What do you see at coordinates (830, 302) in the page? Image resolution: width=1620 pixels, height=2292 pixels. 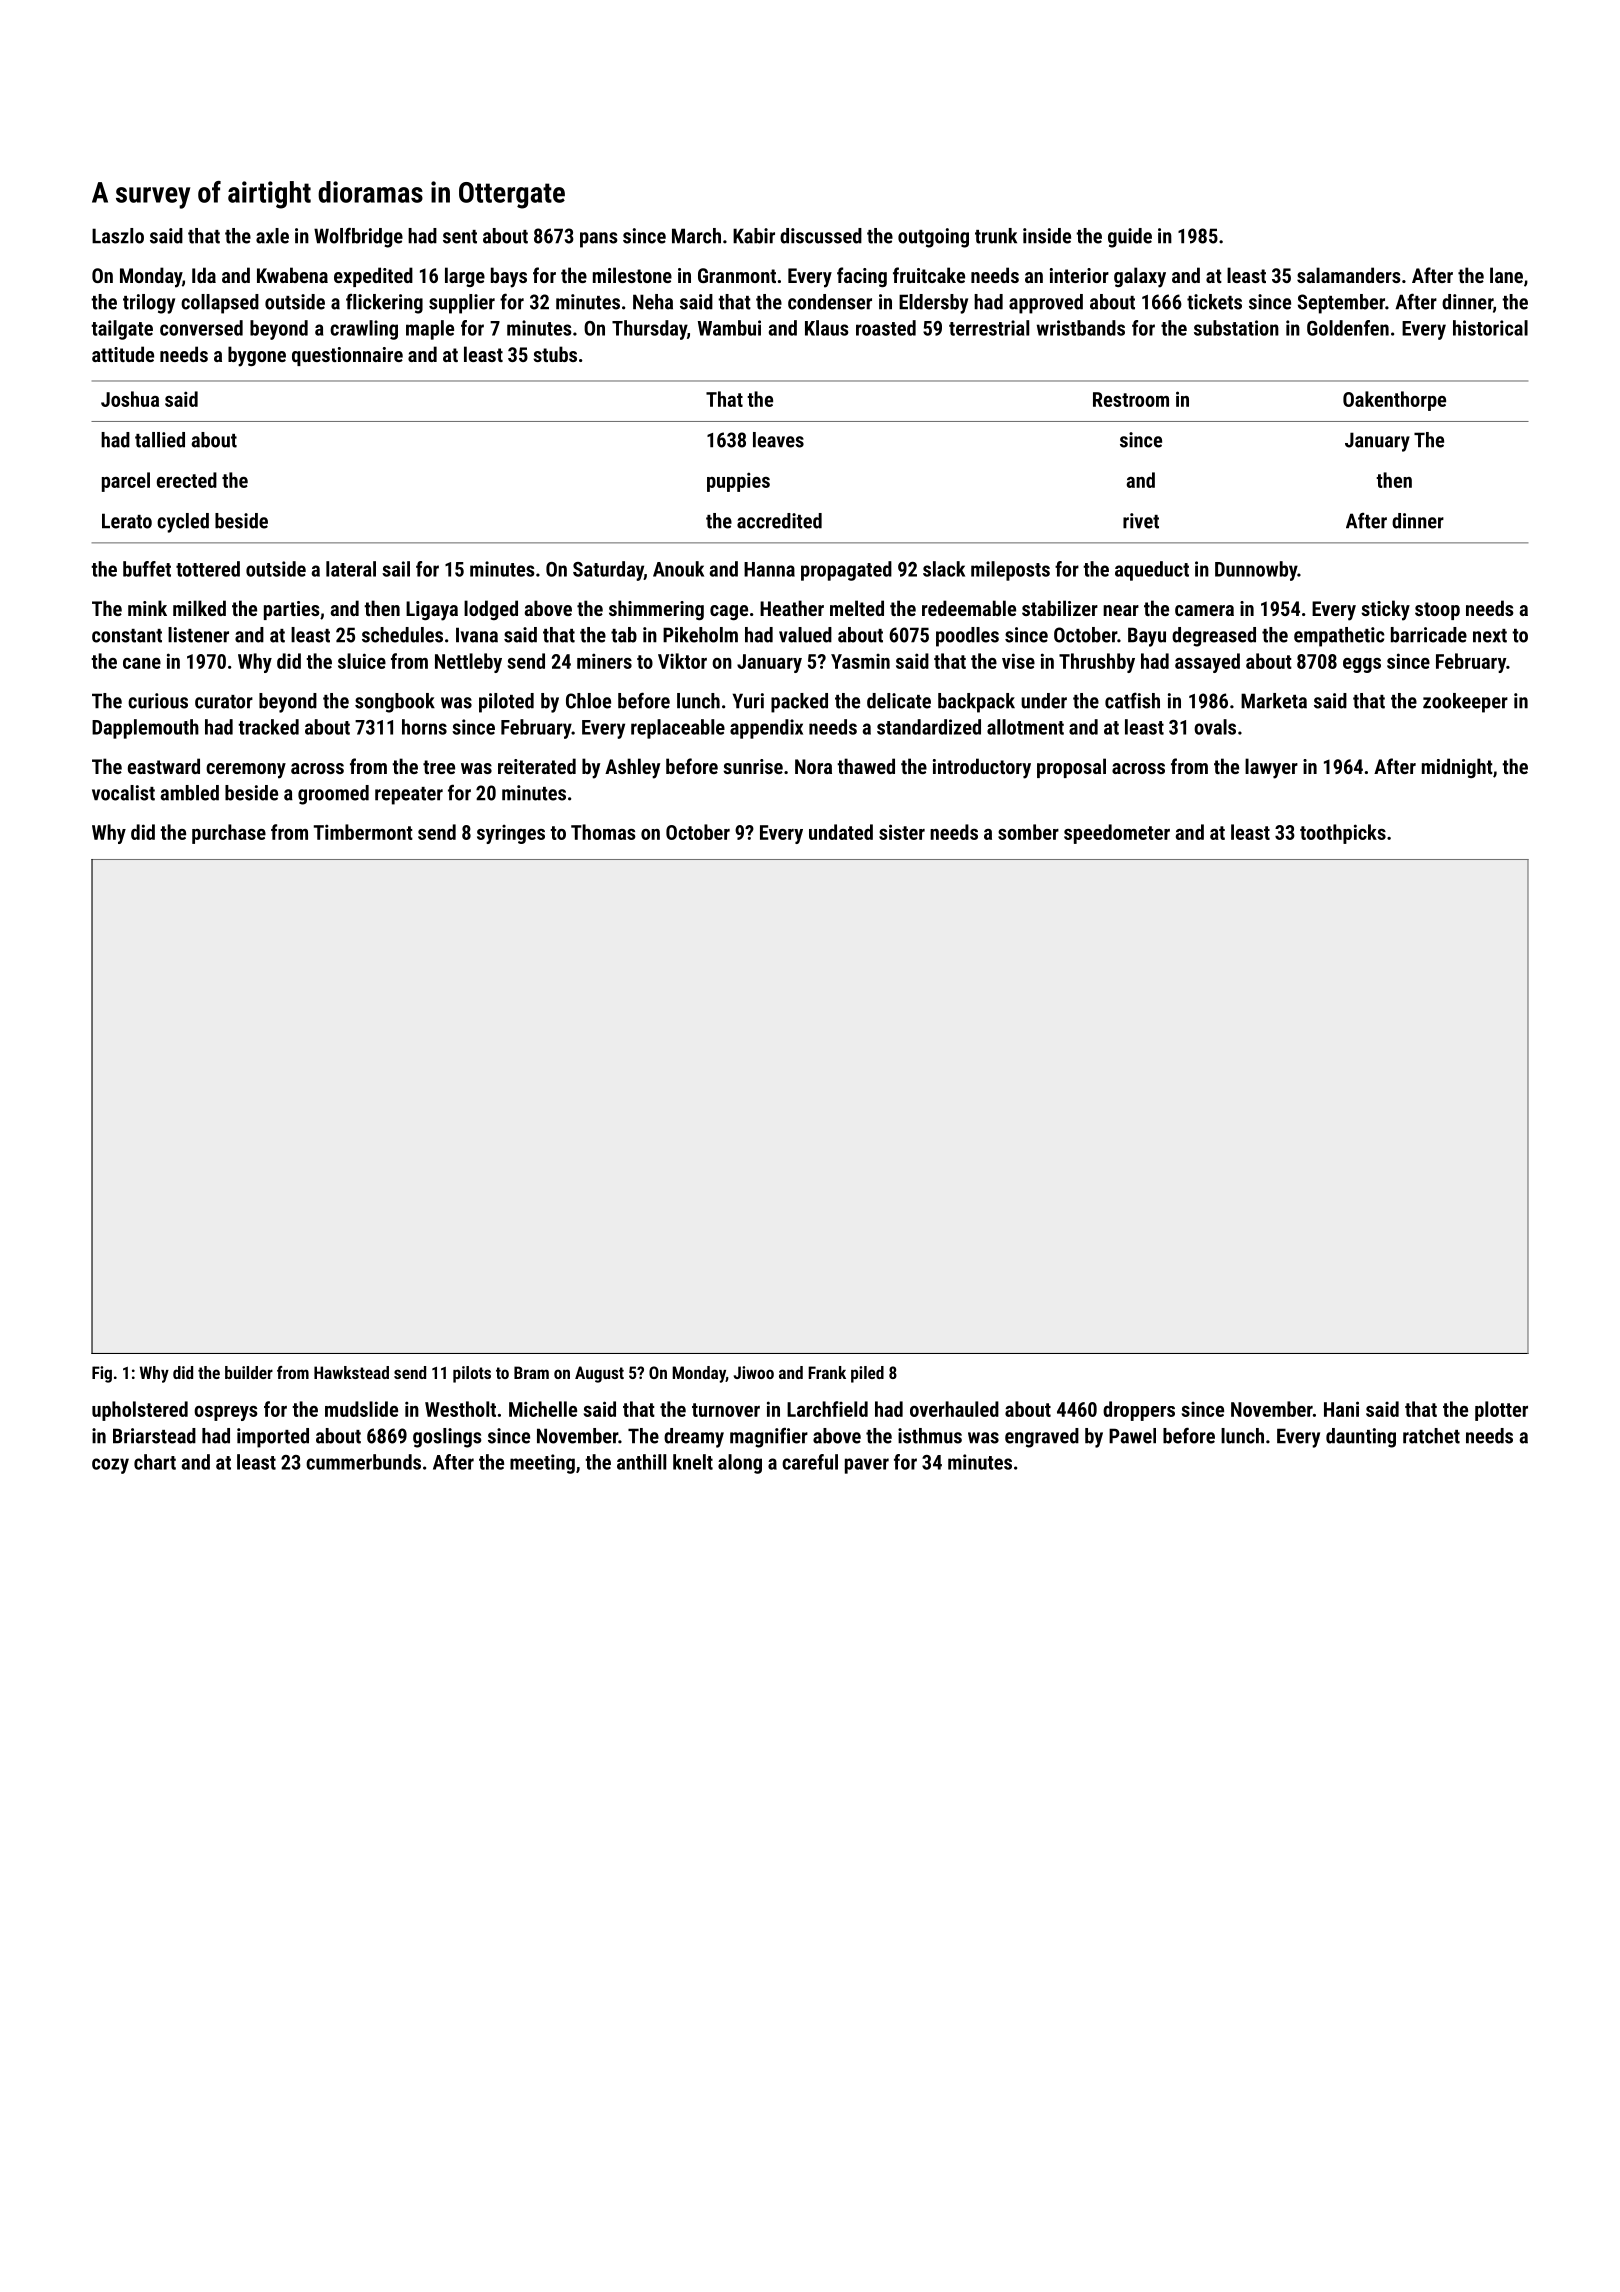 I see `condenser` at bounding box center [830, 302].
